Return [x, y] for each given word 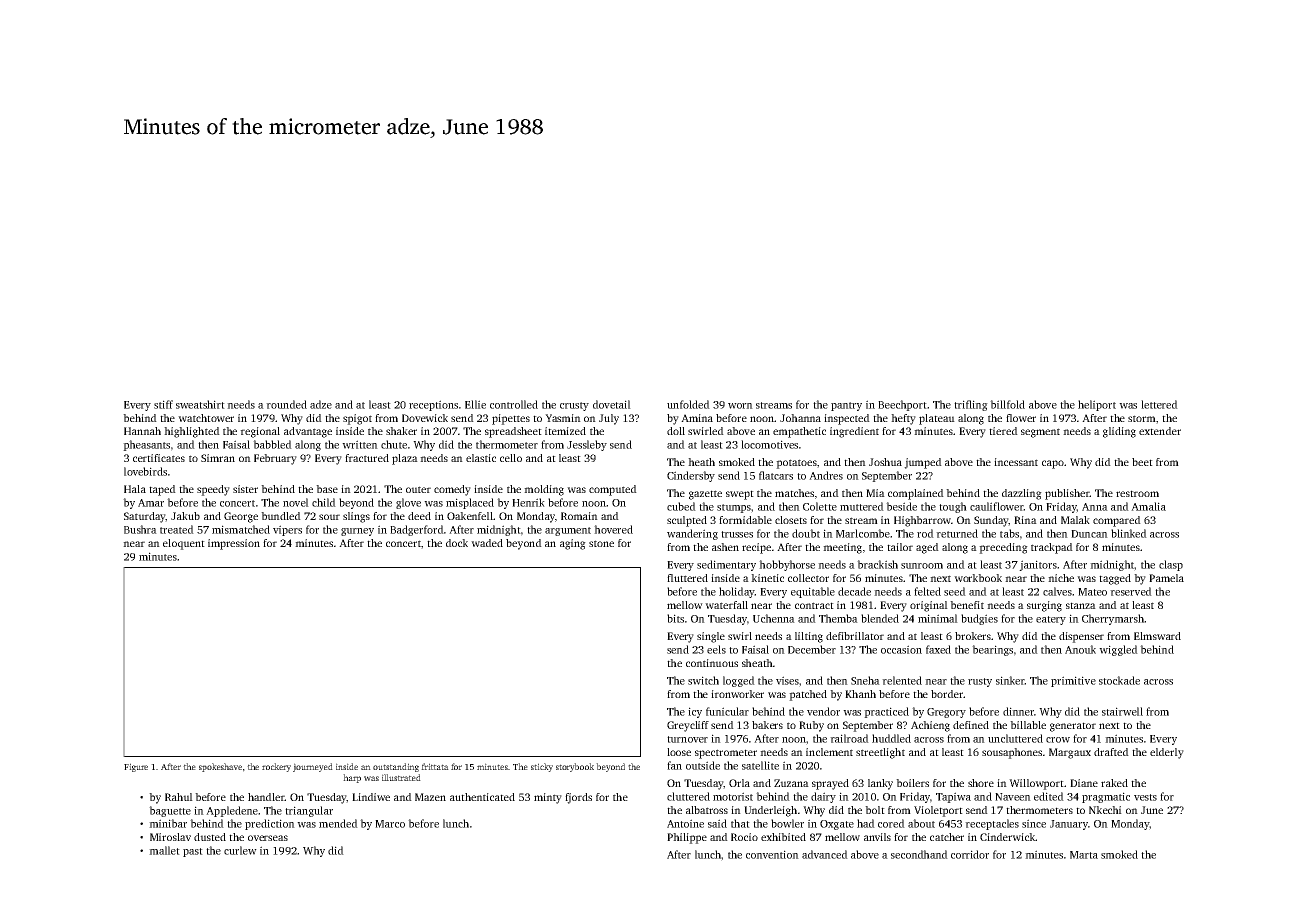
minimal [938, 618]
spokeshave [220, 767]
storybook [575, 767]
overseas [268, 838]
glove [408, 503]
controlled [514, 404]
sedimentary [726, 565]
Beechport [902, 405]
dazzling [1022, 494]
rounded [286, 404]
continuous [712, 663]
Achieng [930, 726]
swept [740, 495]
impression [234, 544]
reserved [1131, 591]
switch [703, 680]
